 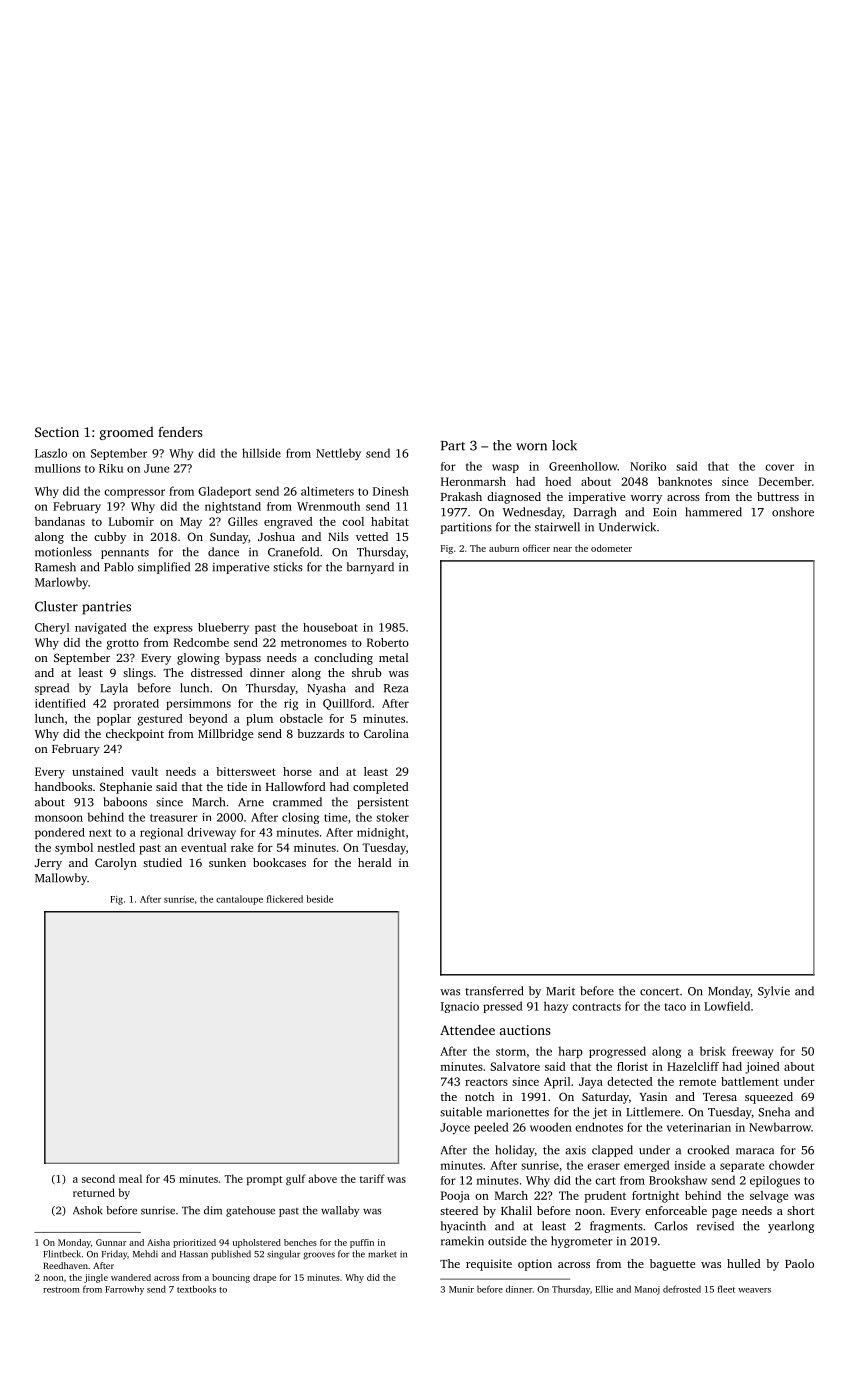 I want to click on concert, so click(x=659, y=992).
